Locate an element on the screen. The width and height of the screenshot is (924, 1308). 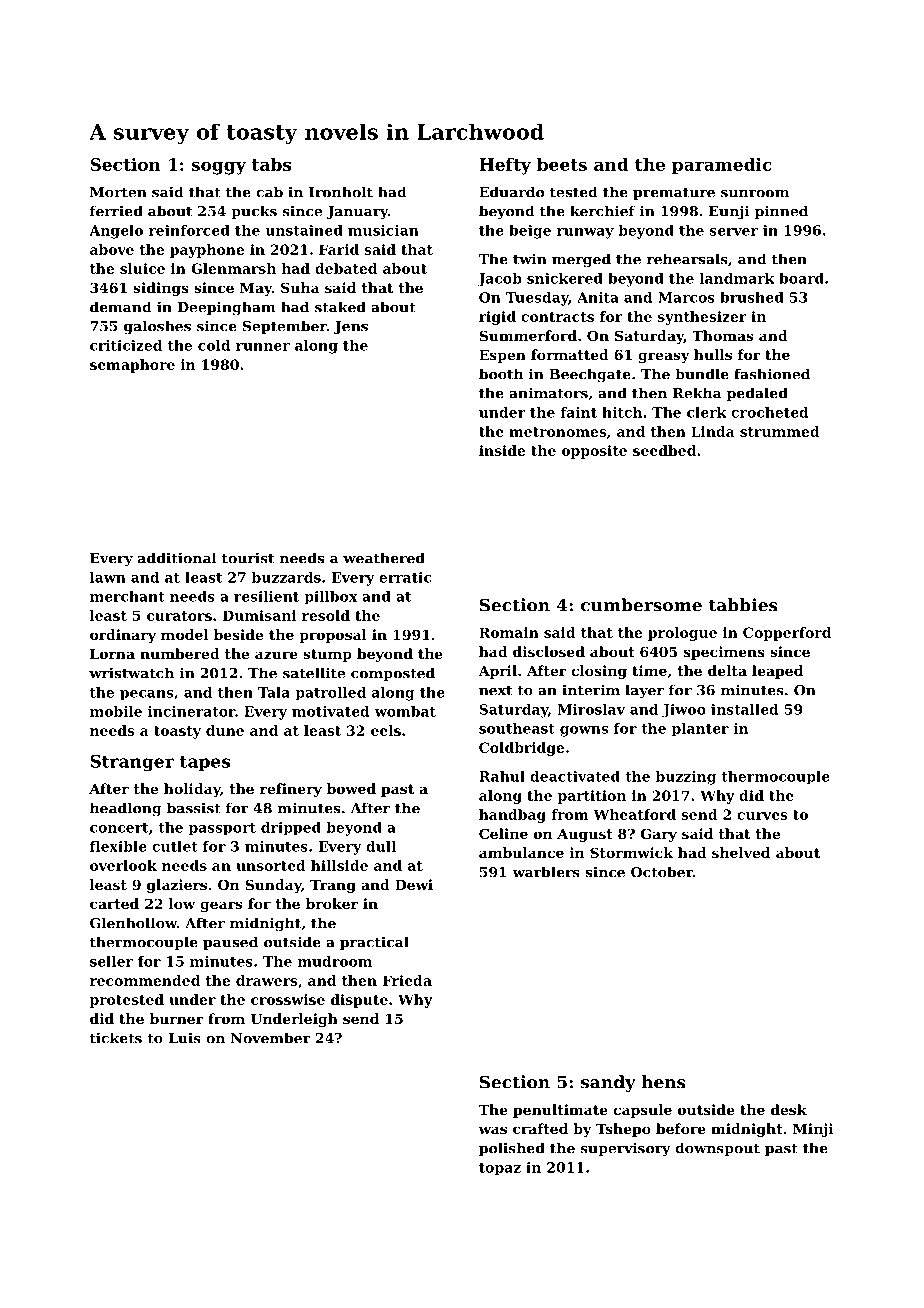
soggy is located at coordinates (219, 168).
